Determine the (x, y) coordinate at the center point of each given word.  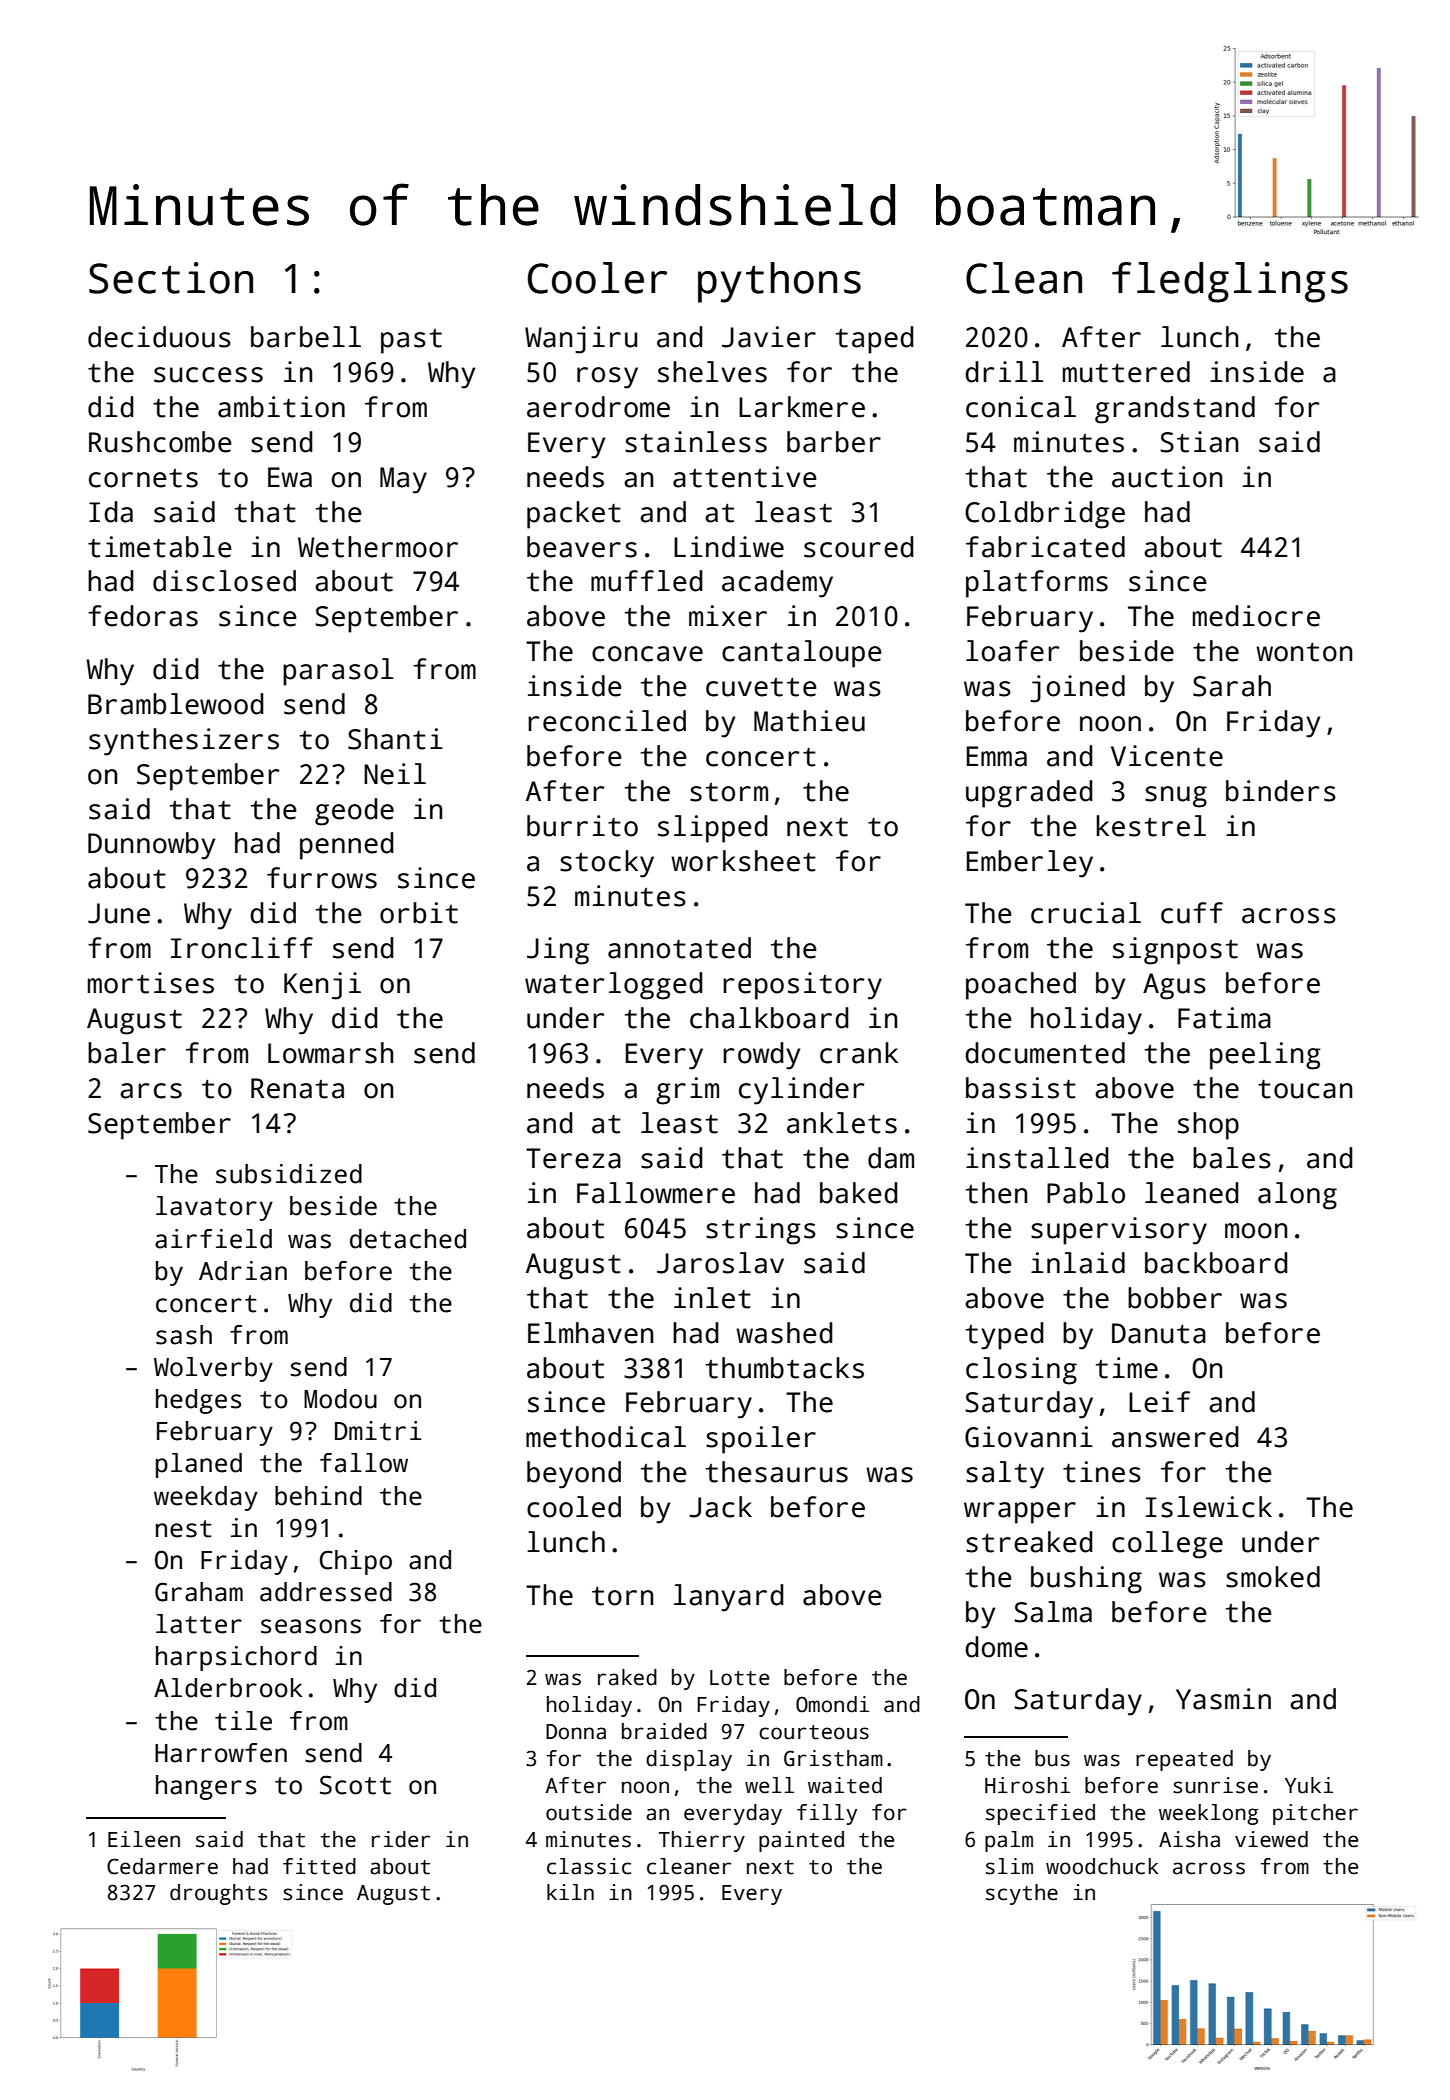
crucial (1086, 913)
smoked (1273, 1577)
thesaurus (777, 1472)
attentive (745, 477)
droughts (218, 1894)
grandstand (1175, 410)
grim (687, 1091)
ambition (281, 407)
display (689, 1760)
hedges (198, 1401)
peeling (1265, 1056)
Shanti (395, 739)
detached (408, 1239)
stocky (607, 864)
